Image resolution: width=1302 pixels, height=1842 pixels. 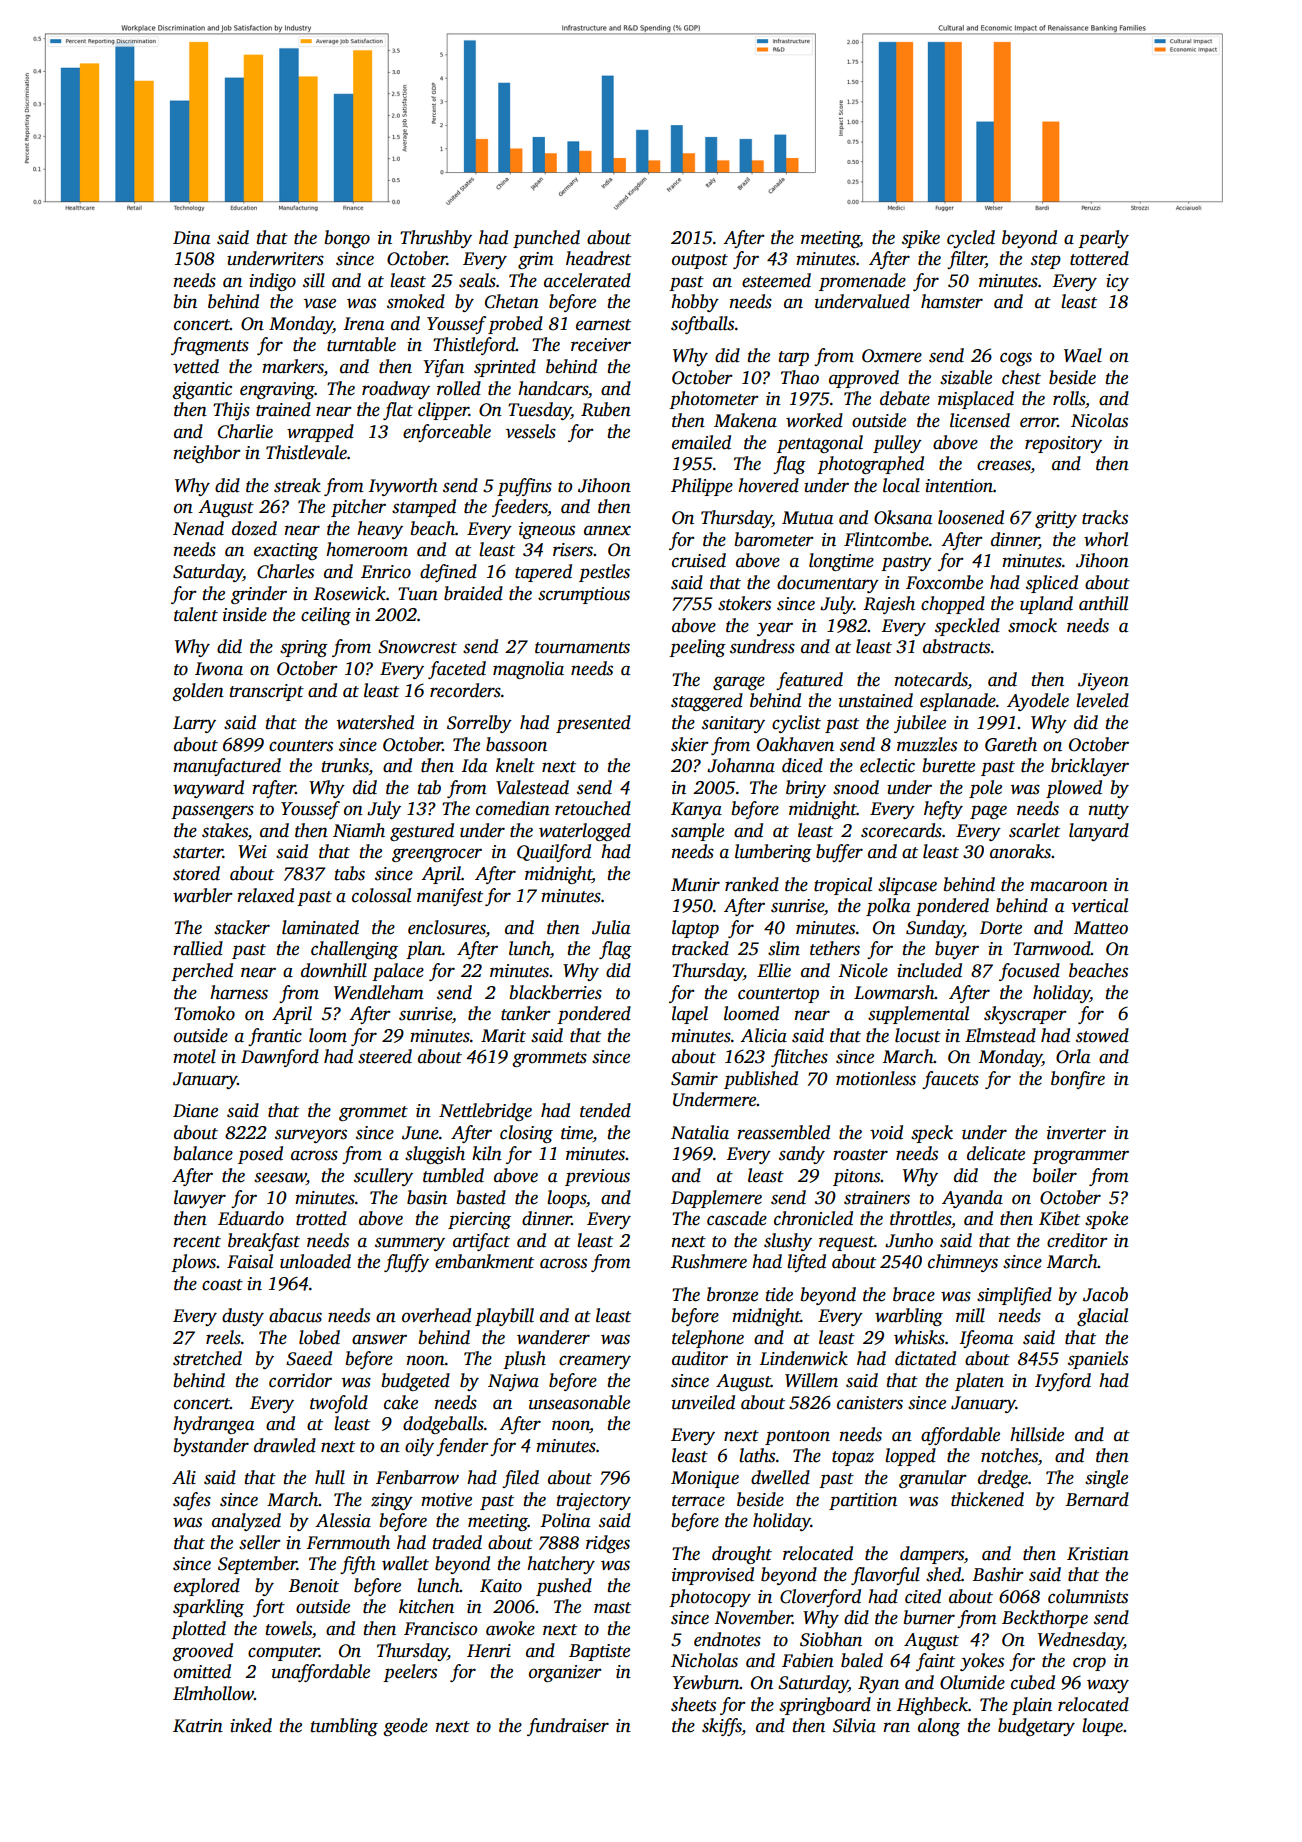 What do you see at coordinates (416, 301) in the image?
I see `smoked` at bounding box center [416, 301].
